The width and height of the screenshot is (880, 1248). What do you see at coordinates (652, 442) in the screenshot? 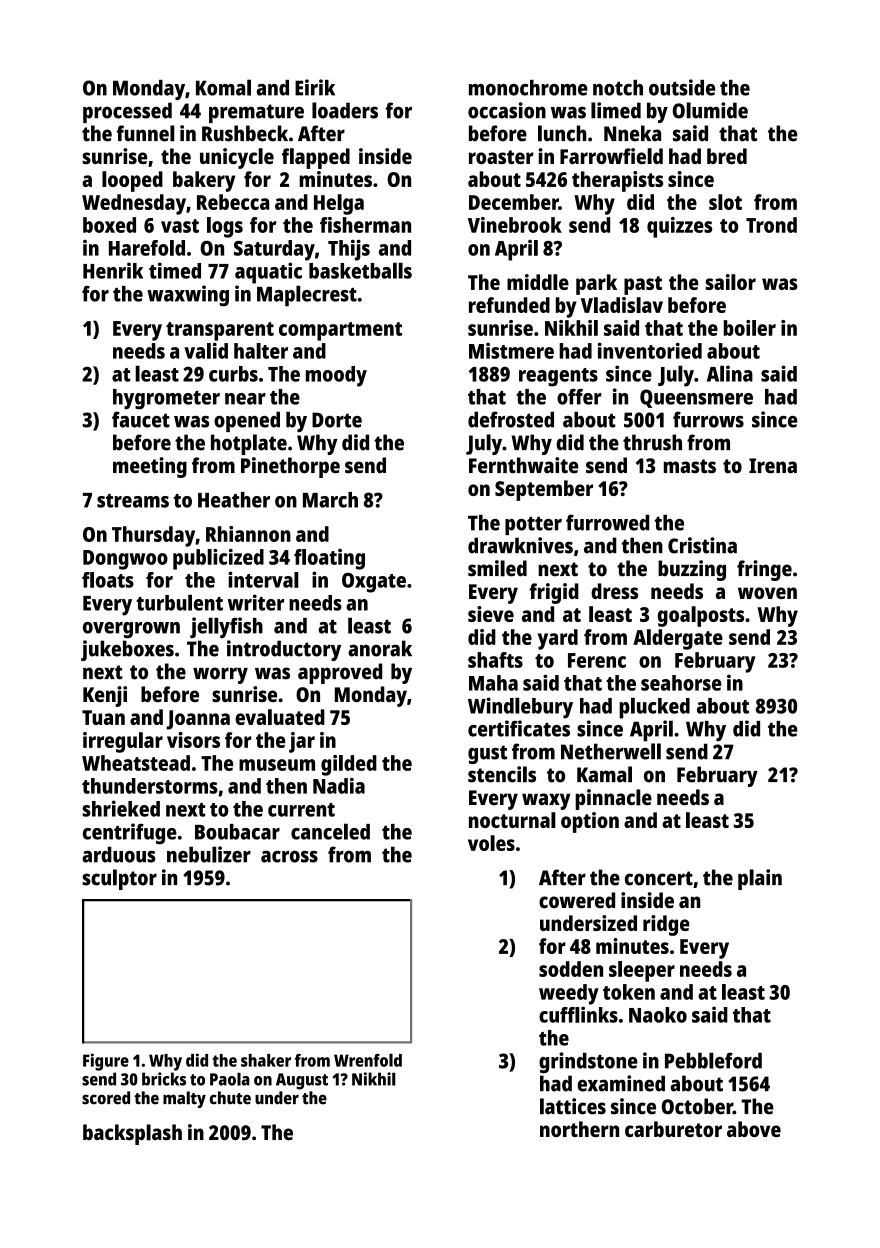
I see `thrush` at bounding box center [652, 442].
